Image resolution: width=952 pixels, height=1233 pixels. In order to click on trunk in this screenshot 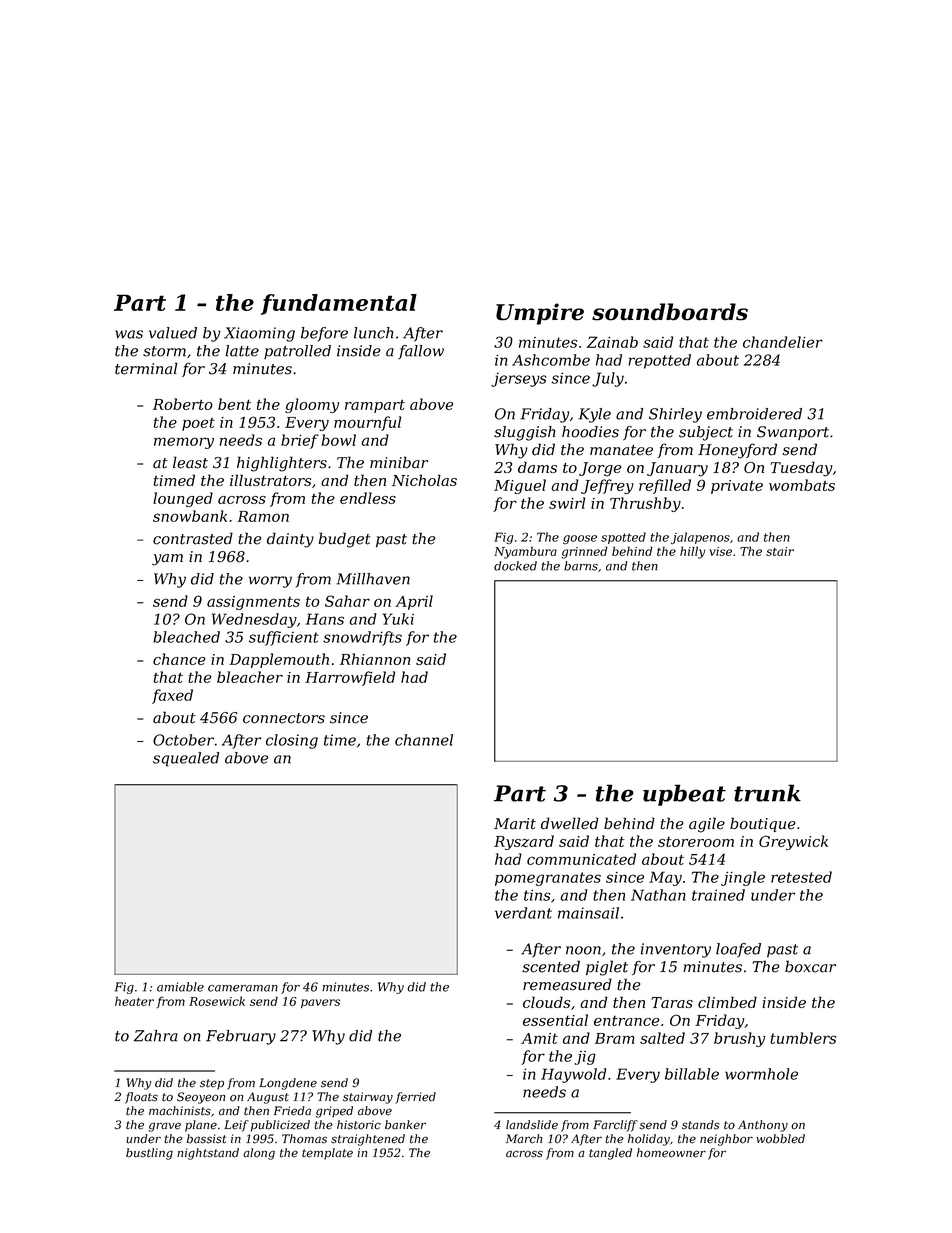, I will do `click(767, 793)`.
